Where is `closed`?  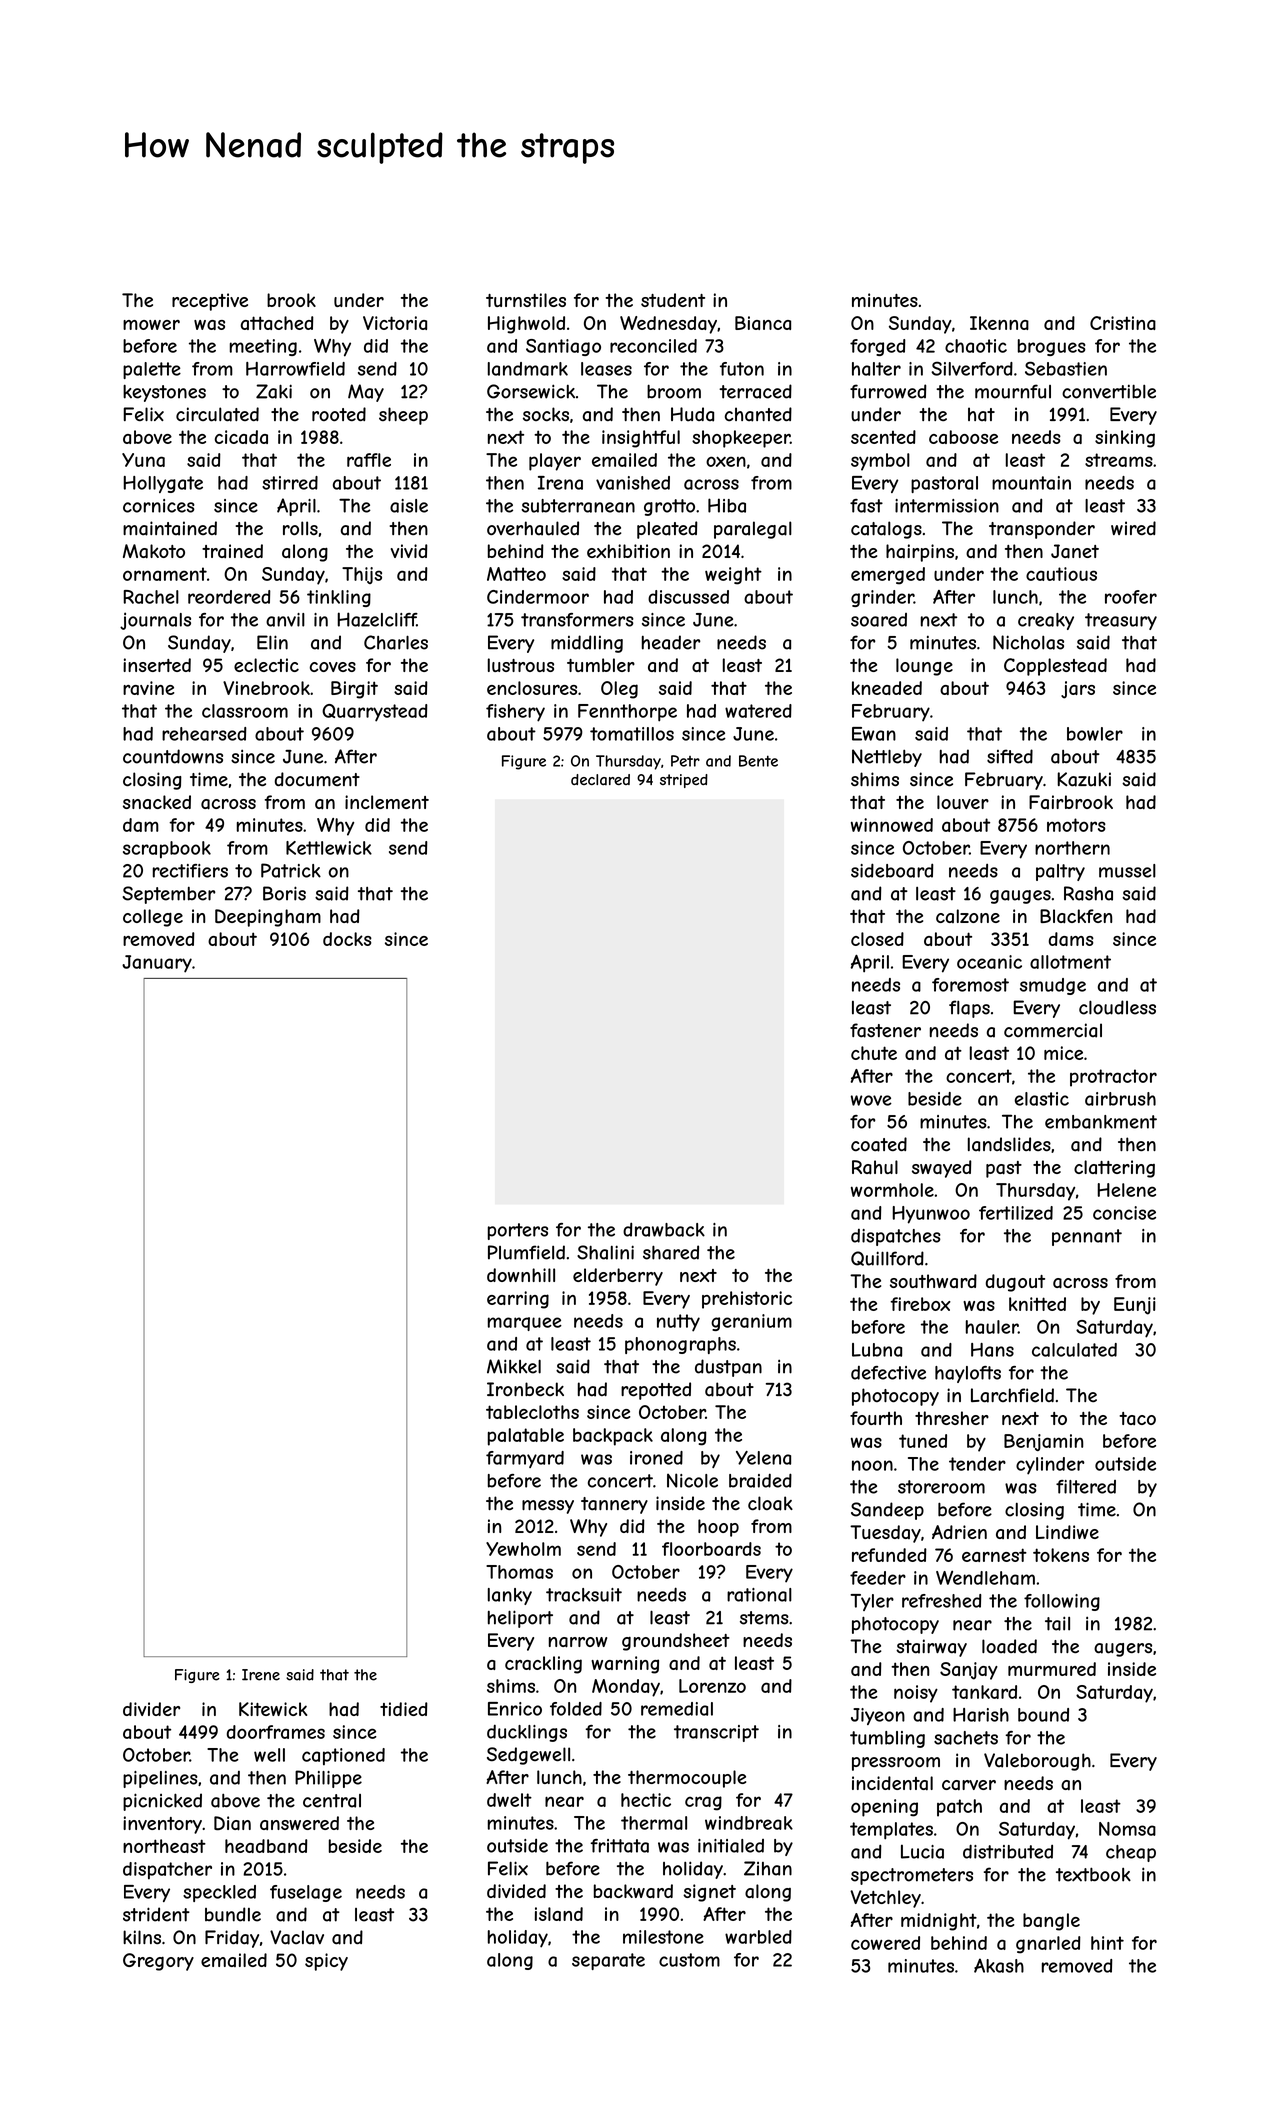
closed is located at coordinates (877, 939).
